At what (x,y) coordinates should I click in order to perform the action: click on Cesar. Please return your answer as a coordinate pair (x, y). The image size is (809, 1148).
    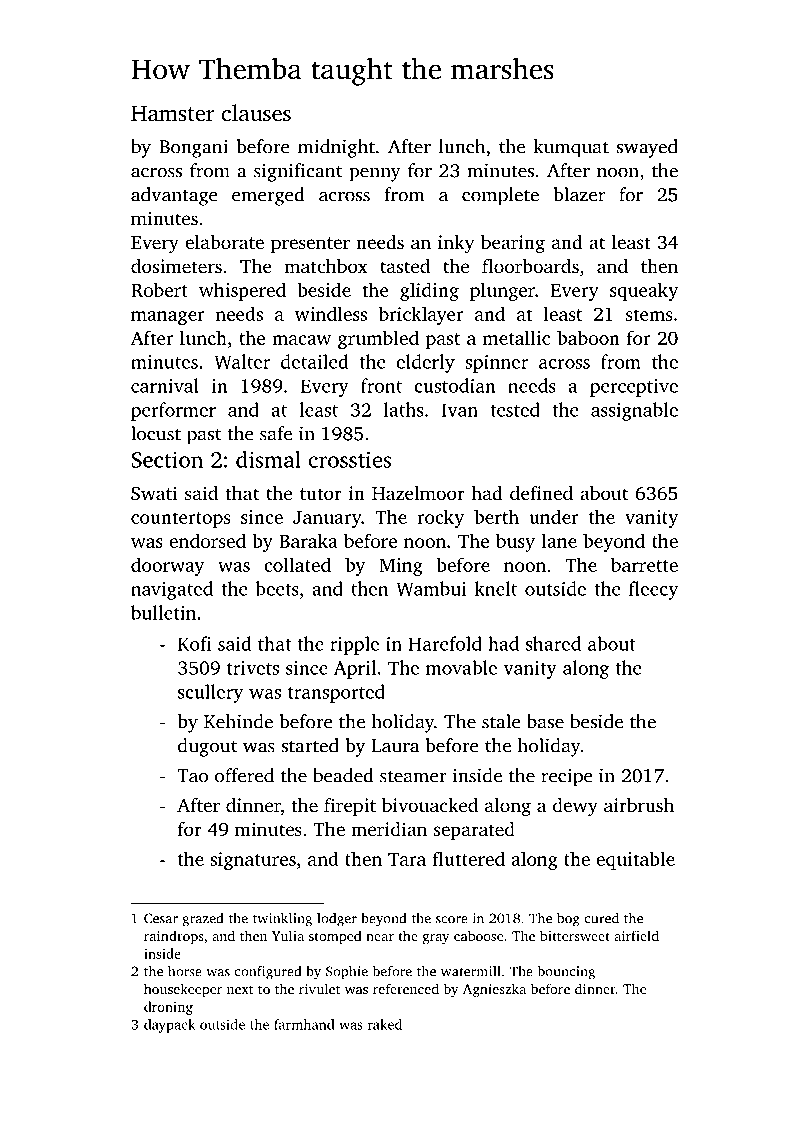
    Looking at the image, I should click on (161, 918).
